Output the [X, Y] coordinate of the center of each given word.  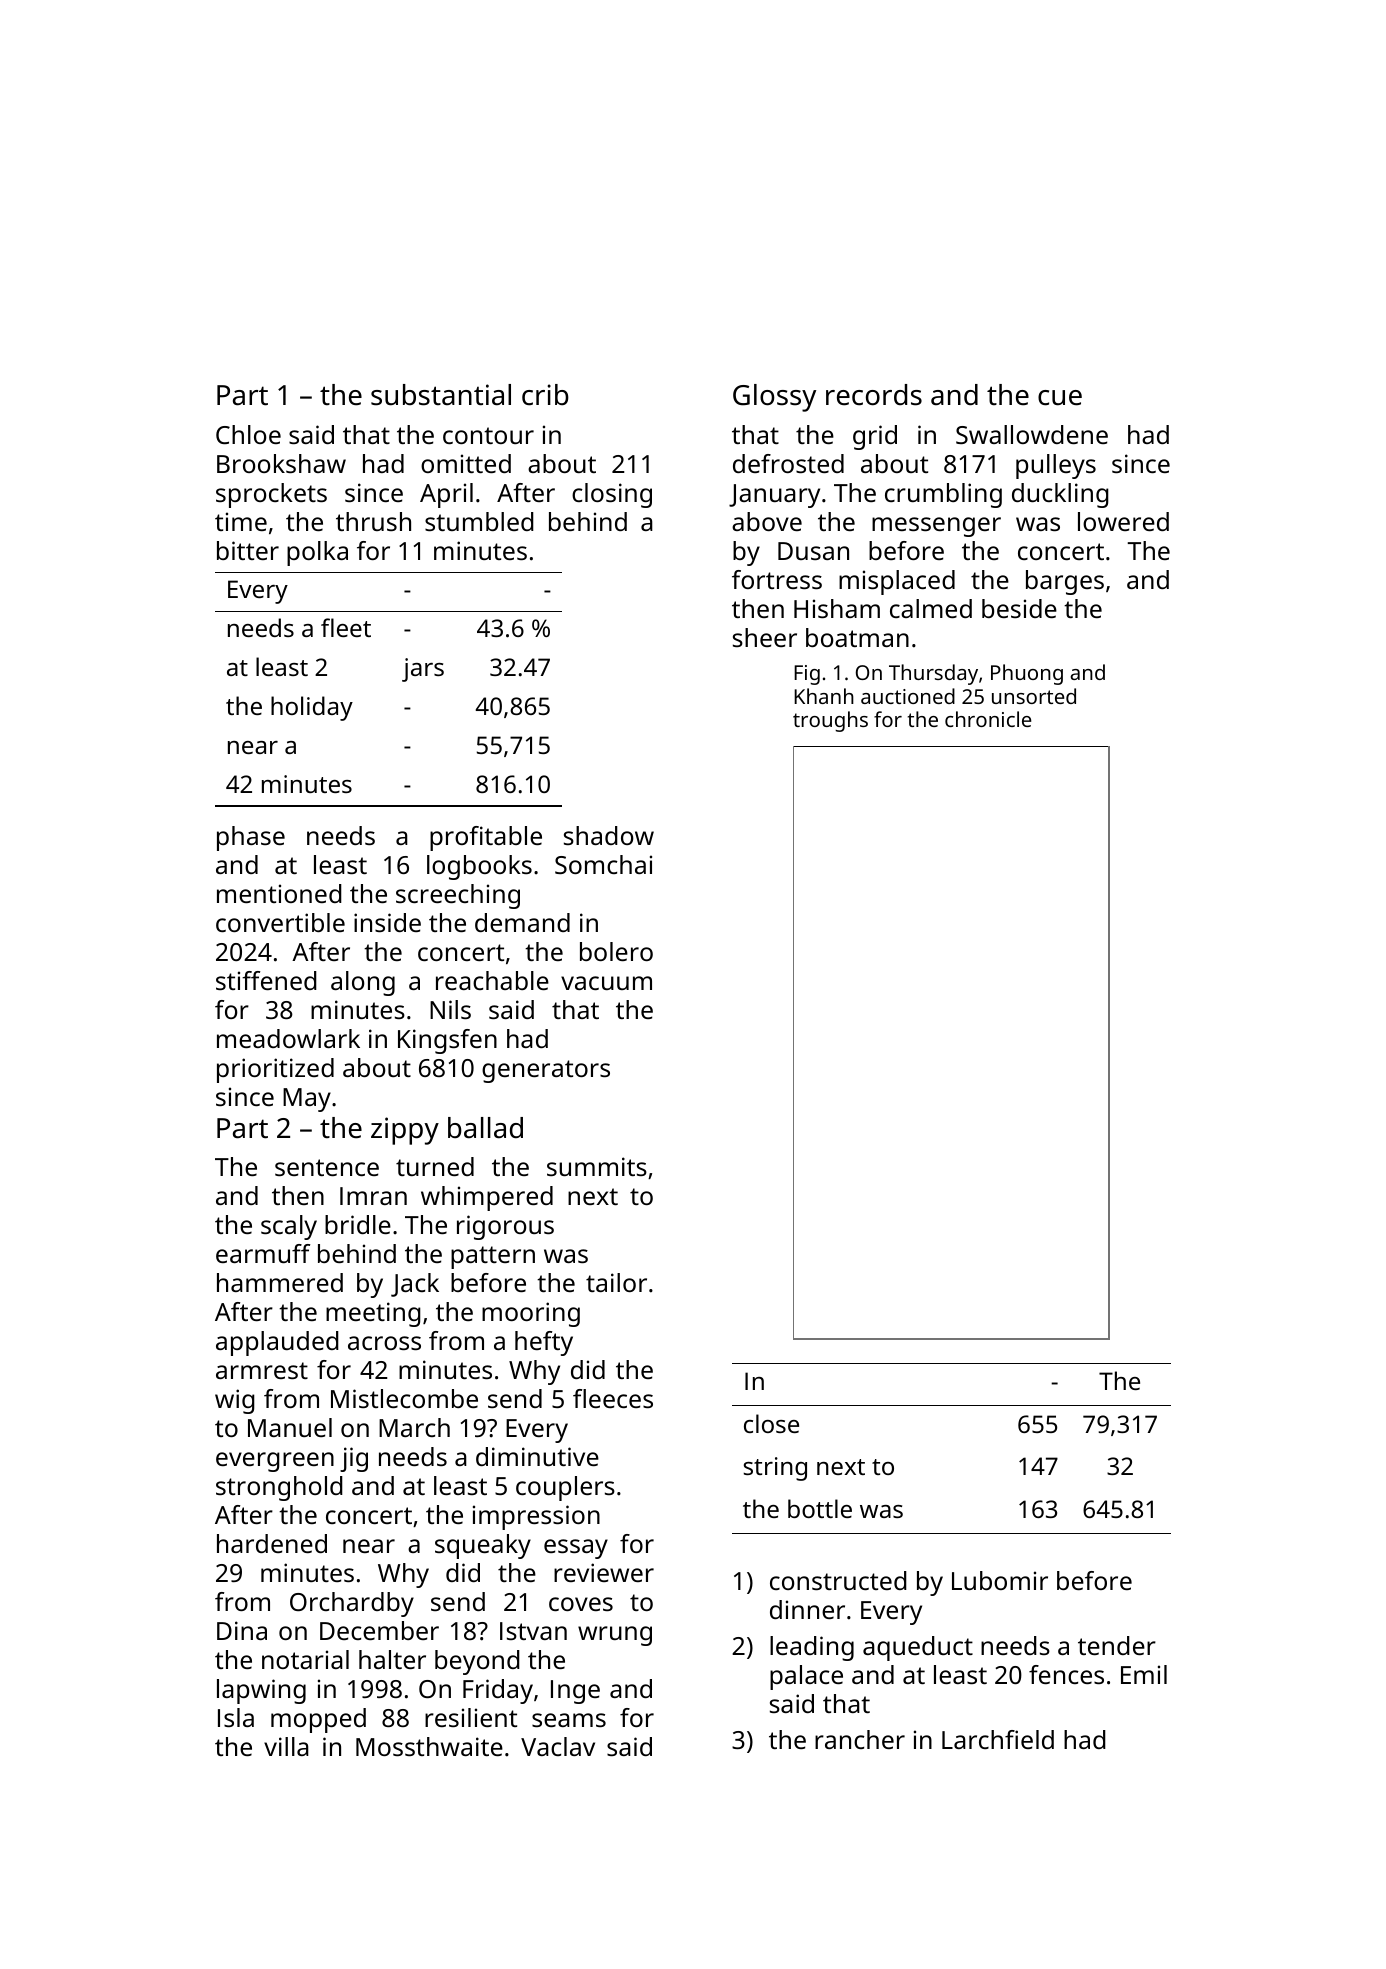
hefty [544, 1343]
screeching [458, 896]
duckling [1060, 495]
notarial [305, 1659]
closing [612, 495]
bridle [358, 1224]
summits [597, 1166]
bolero [616, 951]
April [446, 495]
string [775, 1469]
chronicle [988, 719]
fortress [777, 579]
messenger [936, 527]
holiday [312, 708]
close [771, 1423]
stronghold [279, 1488]
